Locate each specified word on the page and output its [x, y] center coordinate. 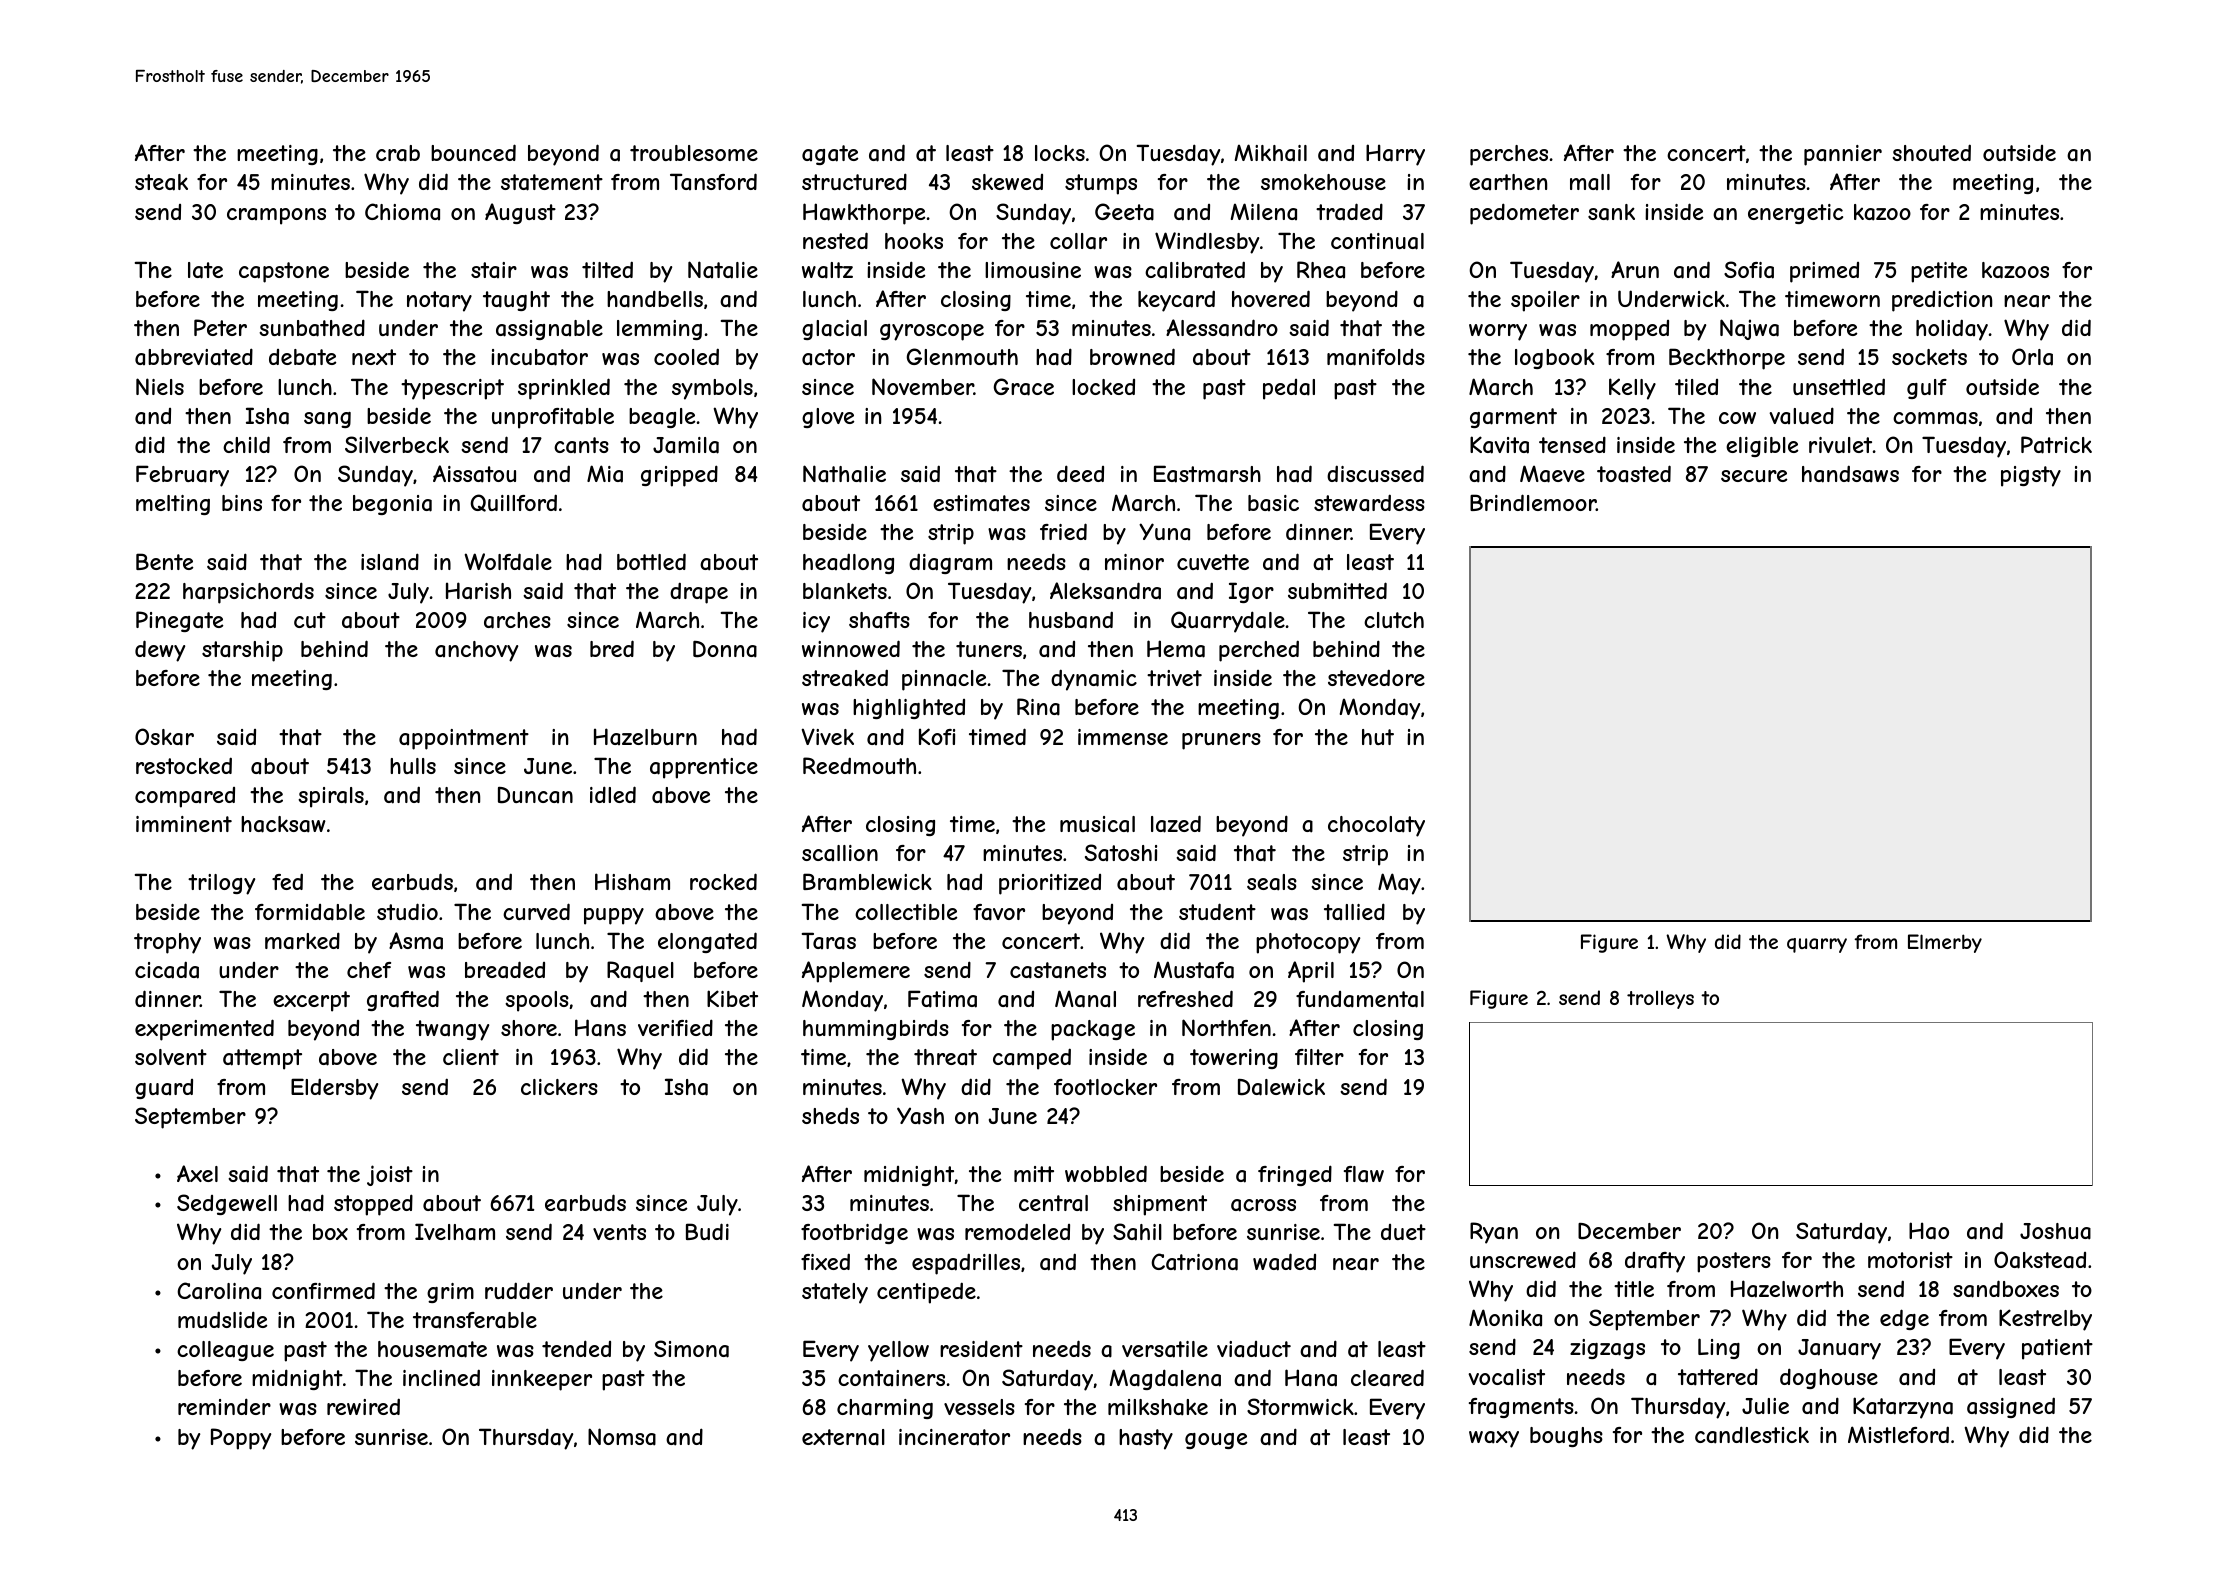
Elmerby [1945, 943]
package [1093, 1030]
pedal [1289, 389]
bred [612, 648]
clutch [1394, 620]
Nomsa [622, 1437]
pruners [1221, 741]
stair [494, 270]
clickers [559, 1087]
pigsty [2031, 476]
